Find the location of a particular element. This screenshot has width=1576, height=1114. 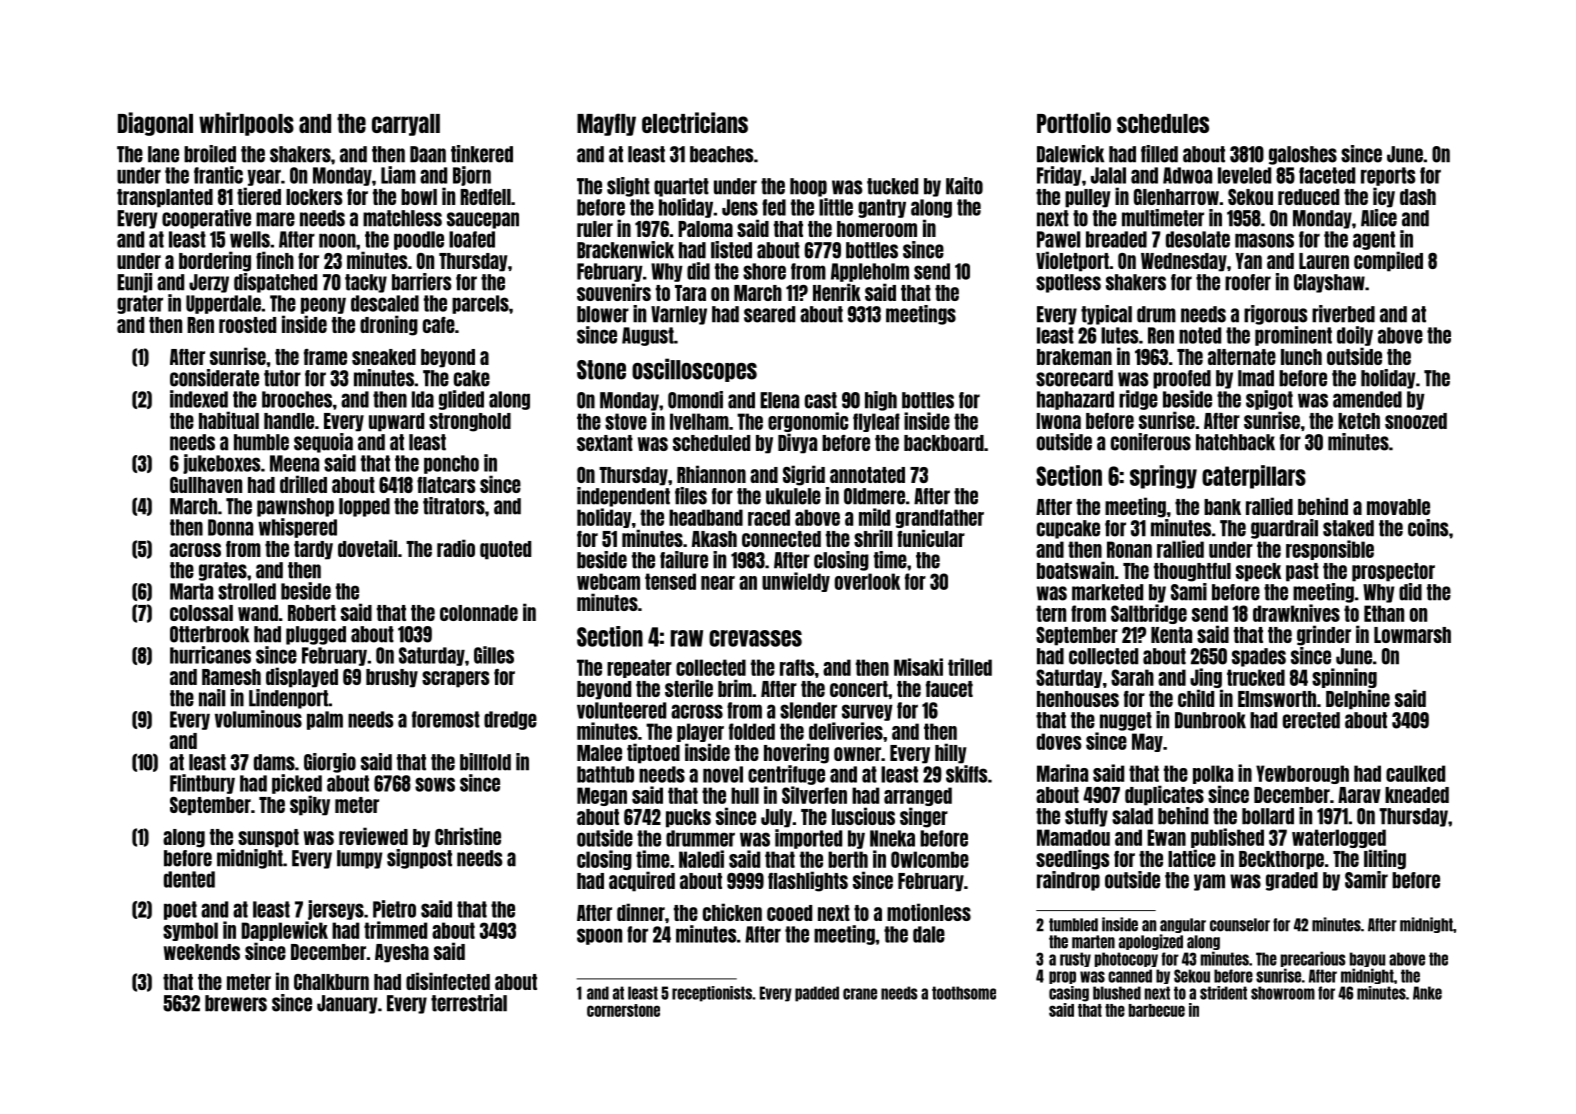

August is located at coordinates (648, 336).
